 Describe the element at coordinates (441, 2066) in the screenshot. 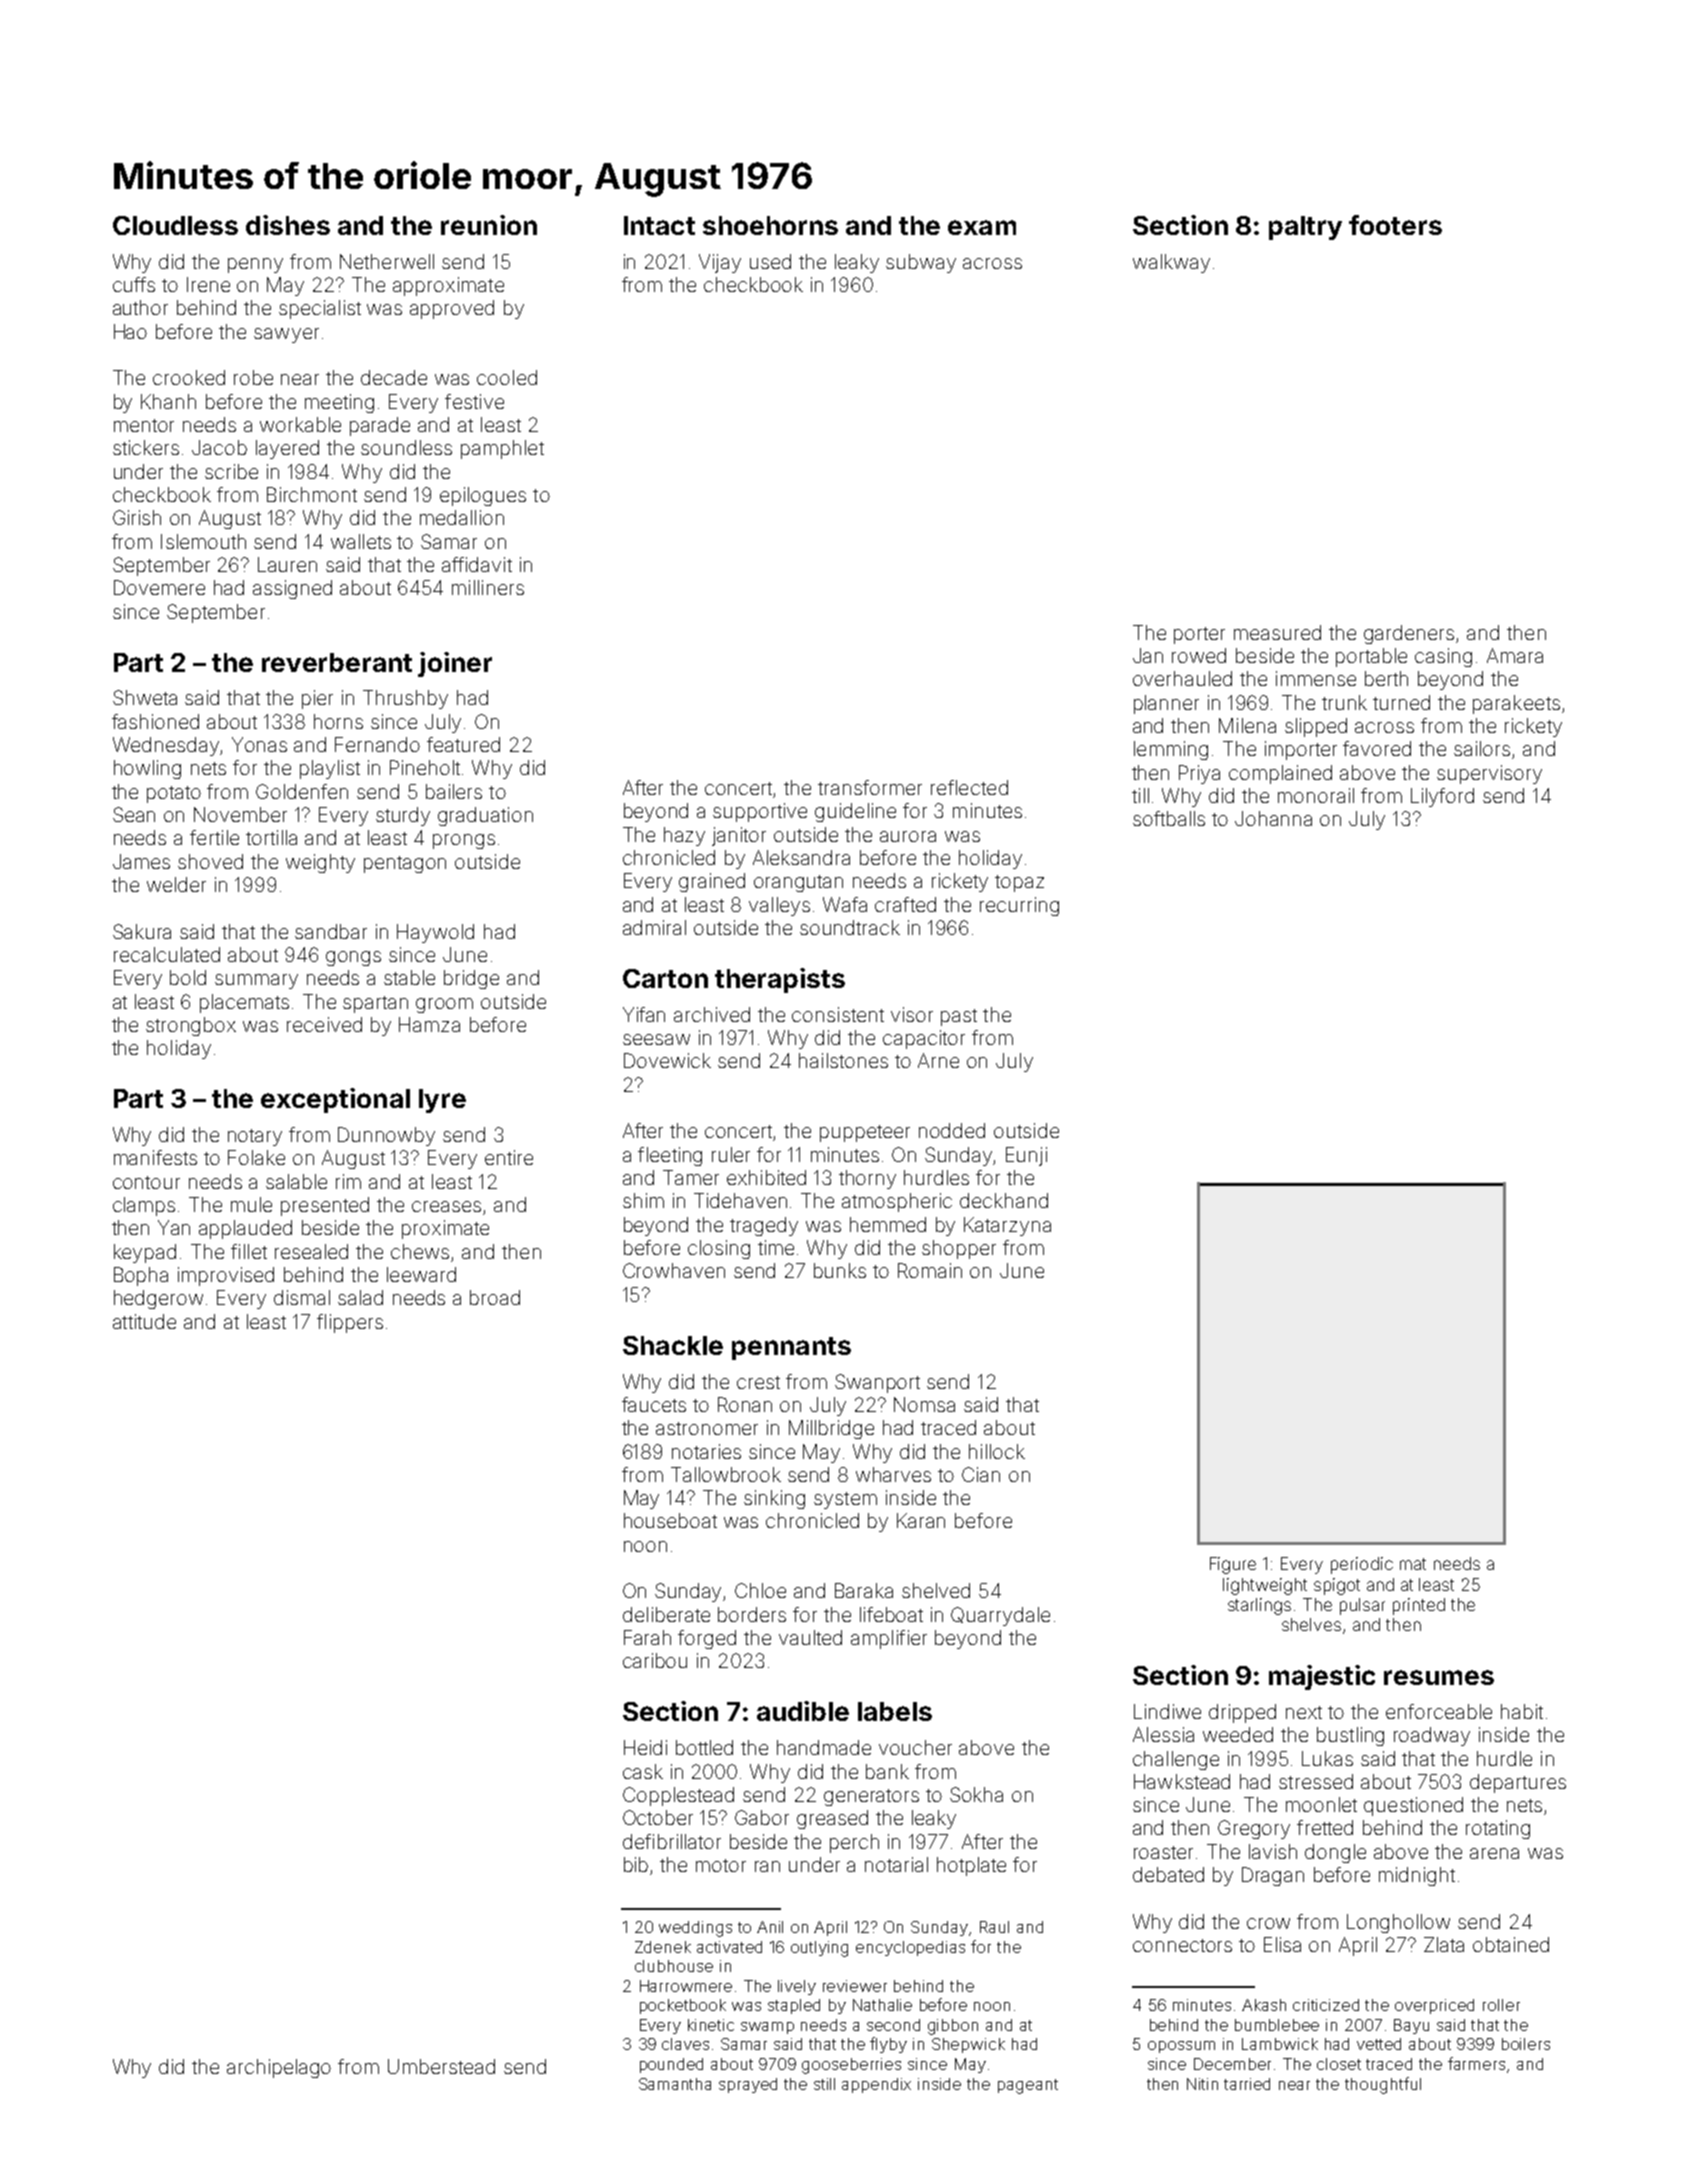

I see `Umberstead` at that location.
